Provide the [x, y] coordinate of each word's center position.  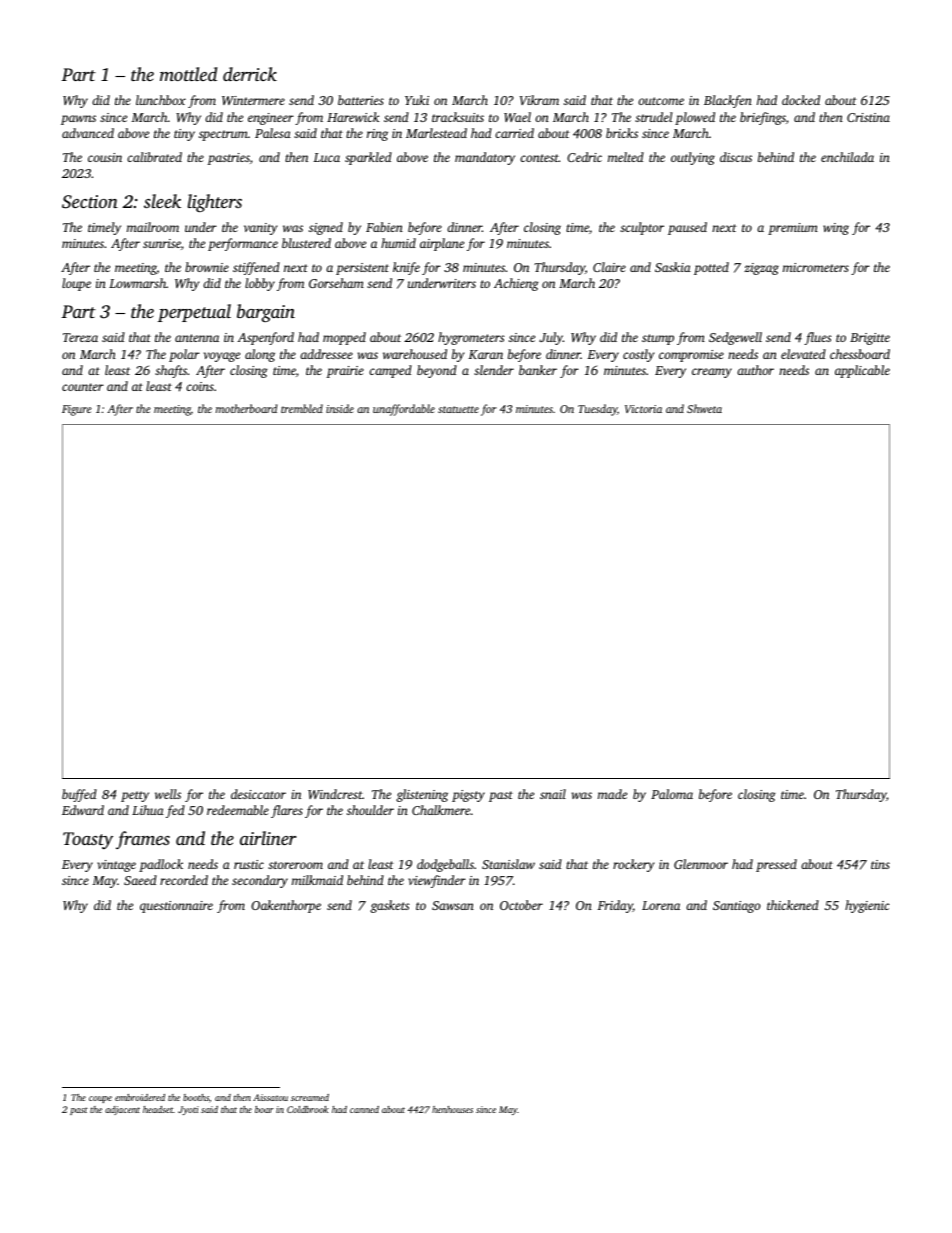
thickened [793, 905]
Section [90, 202]
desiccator [258, 794]
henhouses [452, 1109]
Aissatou [270, 1097]
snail [553, 794]
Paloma [672, 794]
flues [817, 338]
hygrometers [471, 338]
